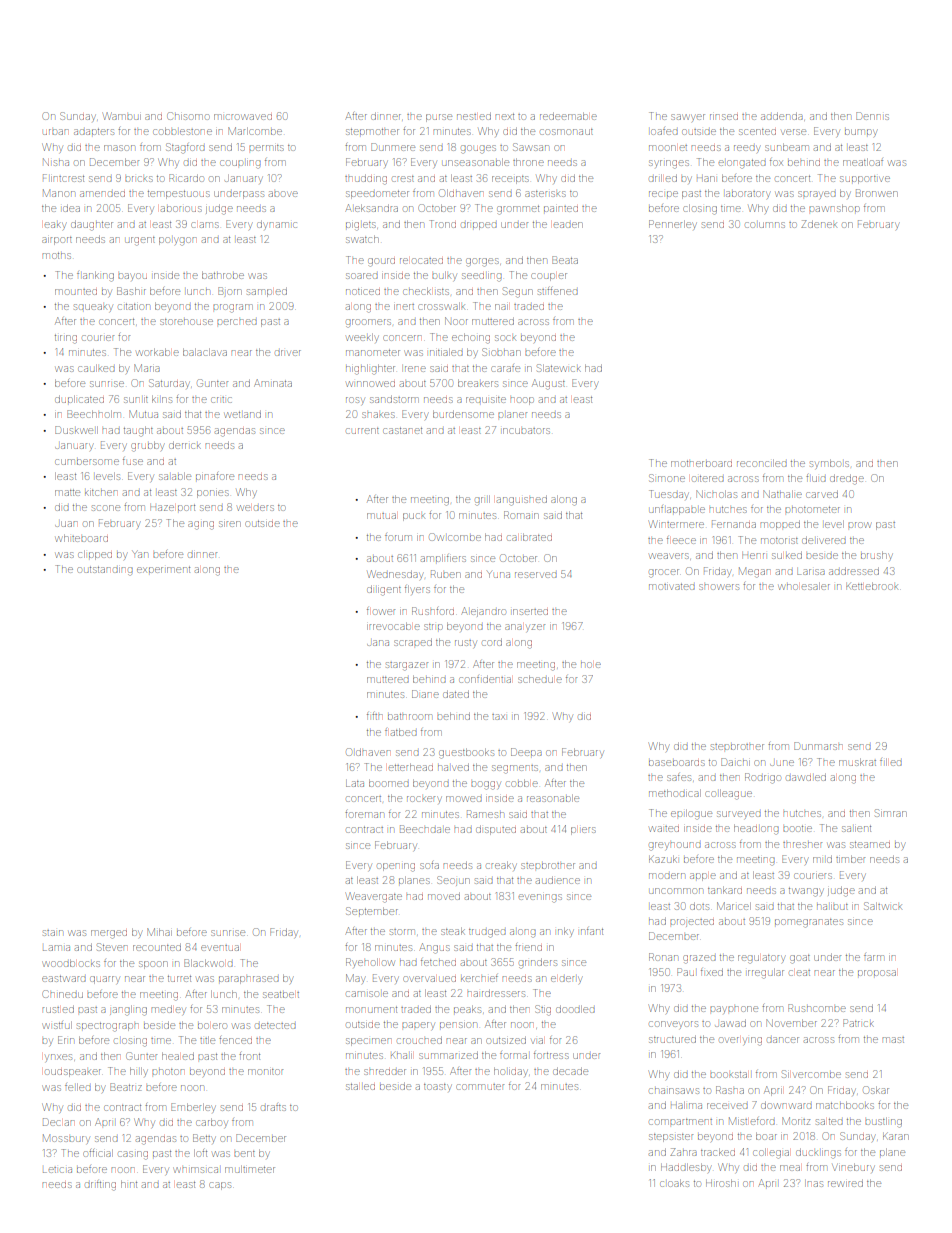  Describe the element at coordinates (126, 1087) in the screenshot. I see `Beatriz` at that location.
